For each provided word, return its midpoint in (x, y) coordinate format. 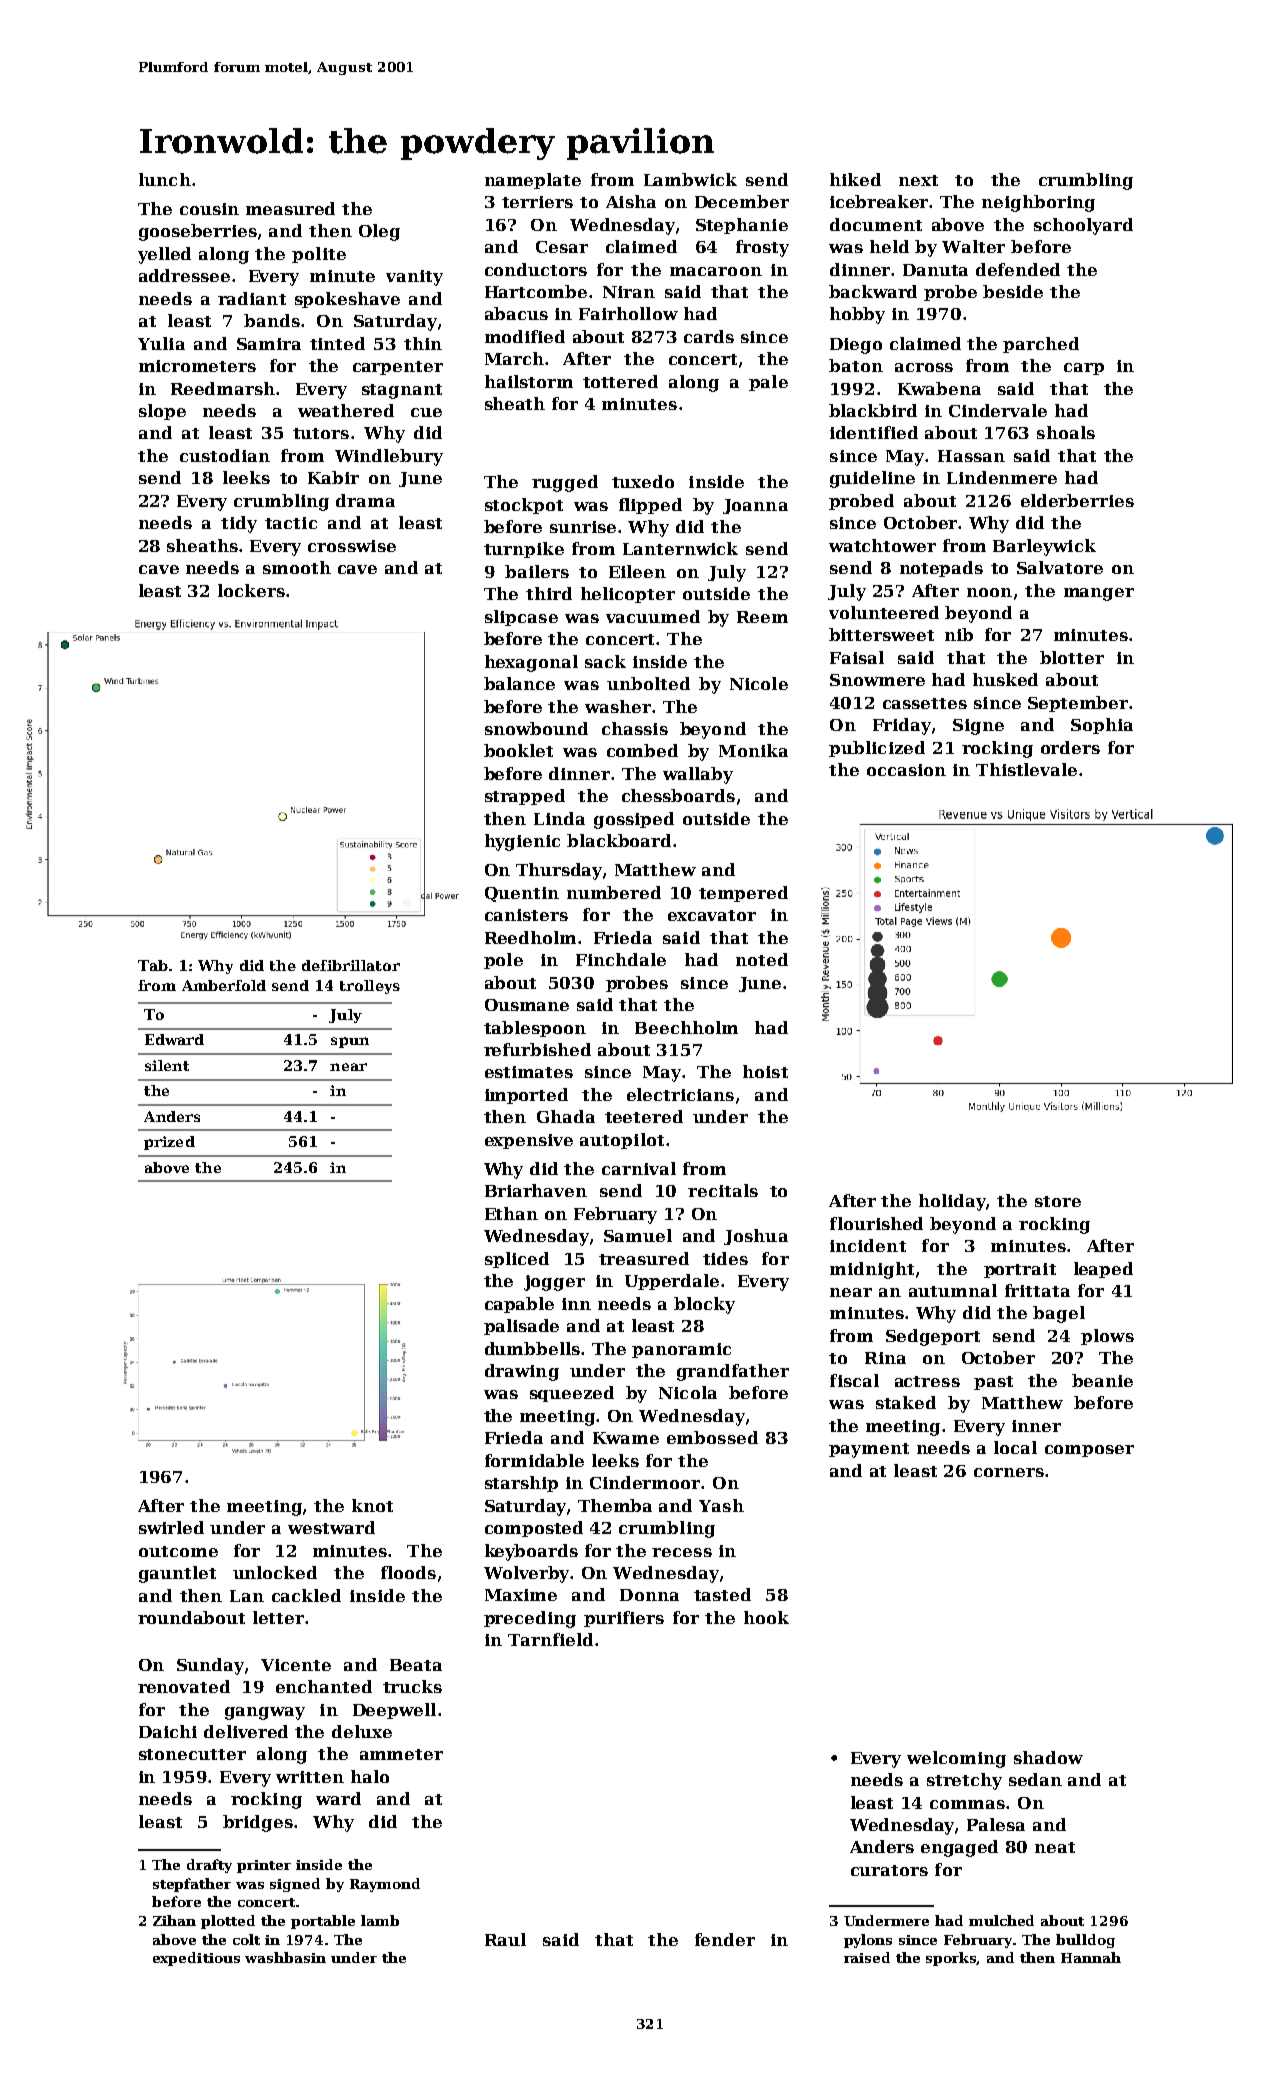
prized (169, 1143)
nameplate (533, 181)
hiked (855, 179)
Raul (505, 1939)
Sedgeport (933, 1337)
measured (290, 208)
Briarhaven (536, 1190)
